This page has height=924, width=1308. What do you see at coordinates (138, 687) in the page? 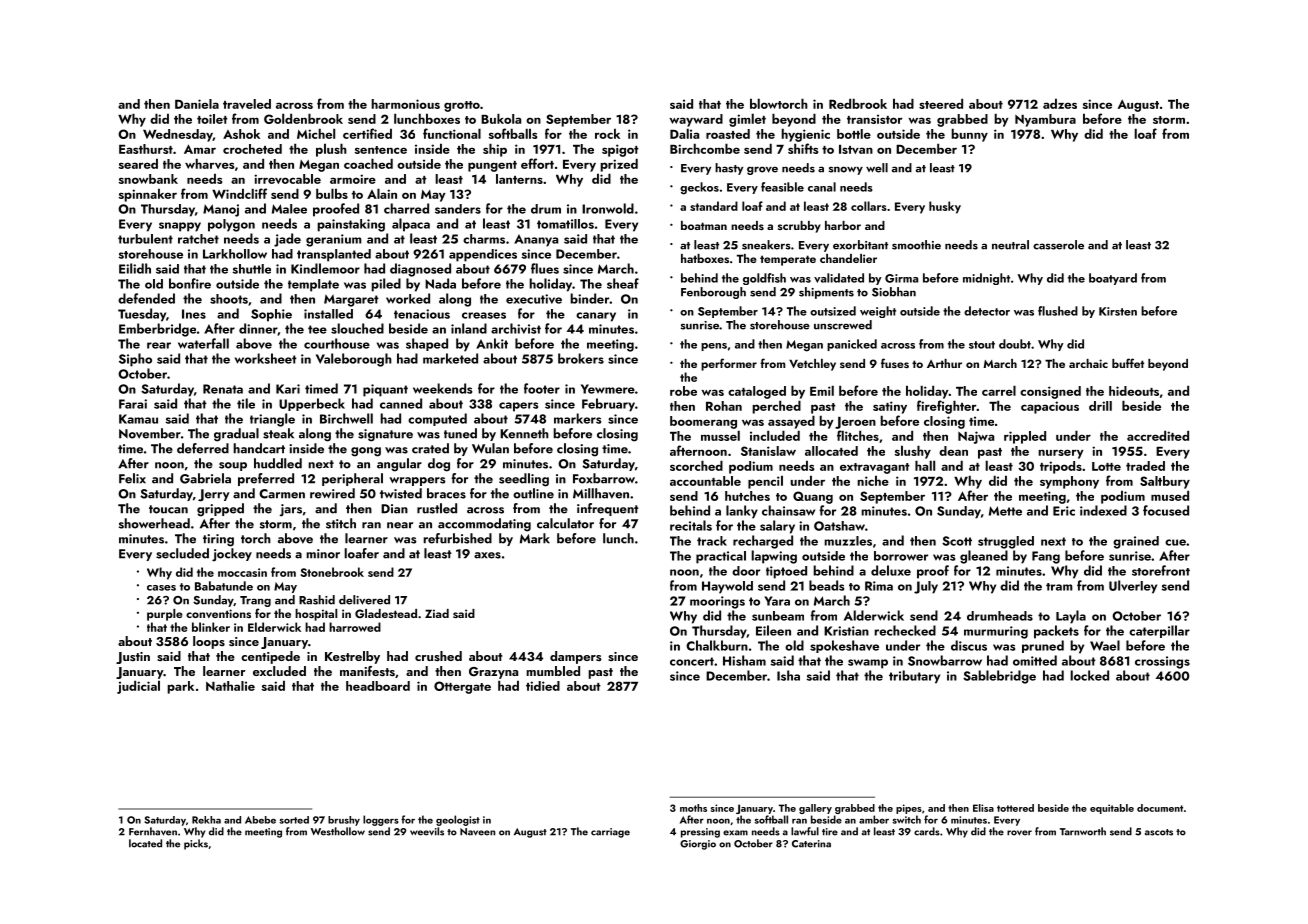
I see `judicial` at bounding box center [138, 687].
